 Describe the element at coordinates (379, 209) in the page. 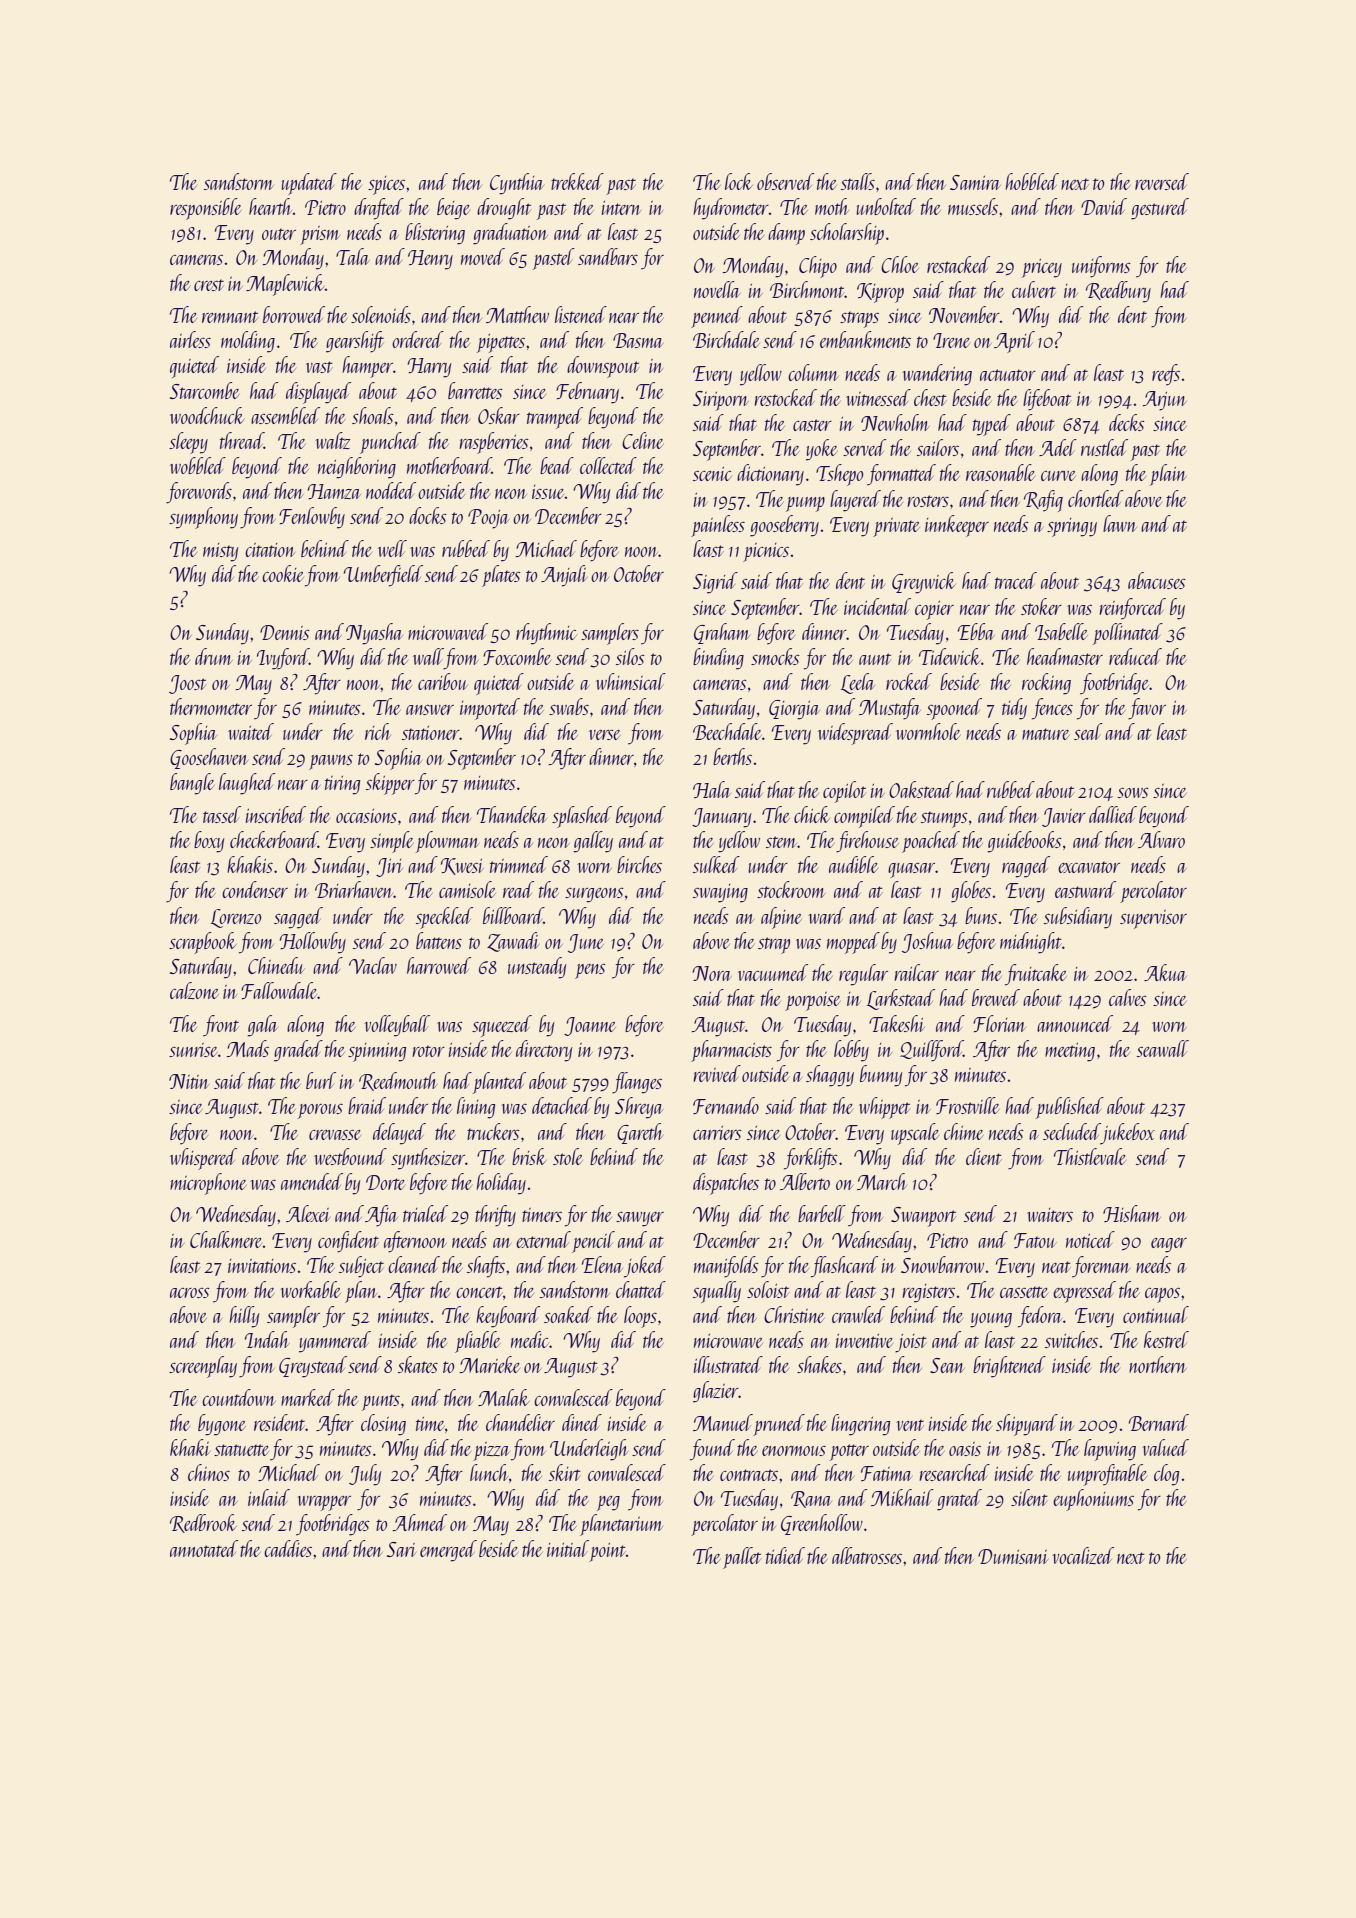

I see `drafted` at that location.
